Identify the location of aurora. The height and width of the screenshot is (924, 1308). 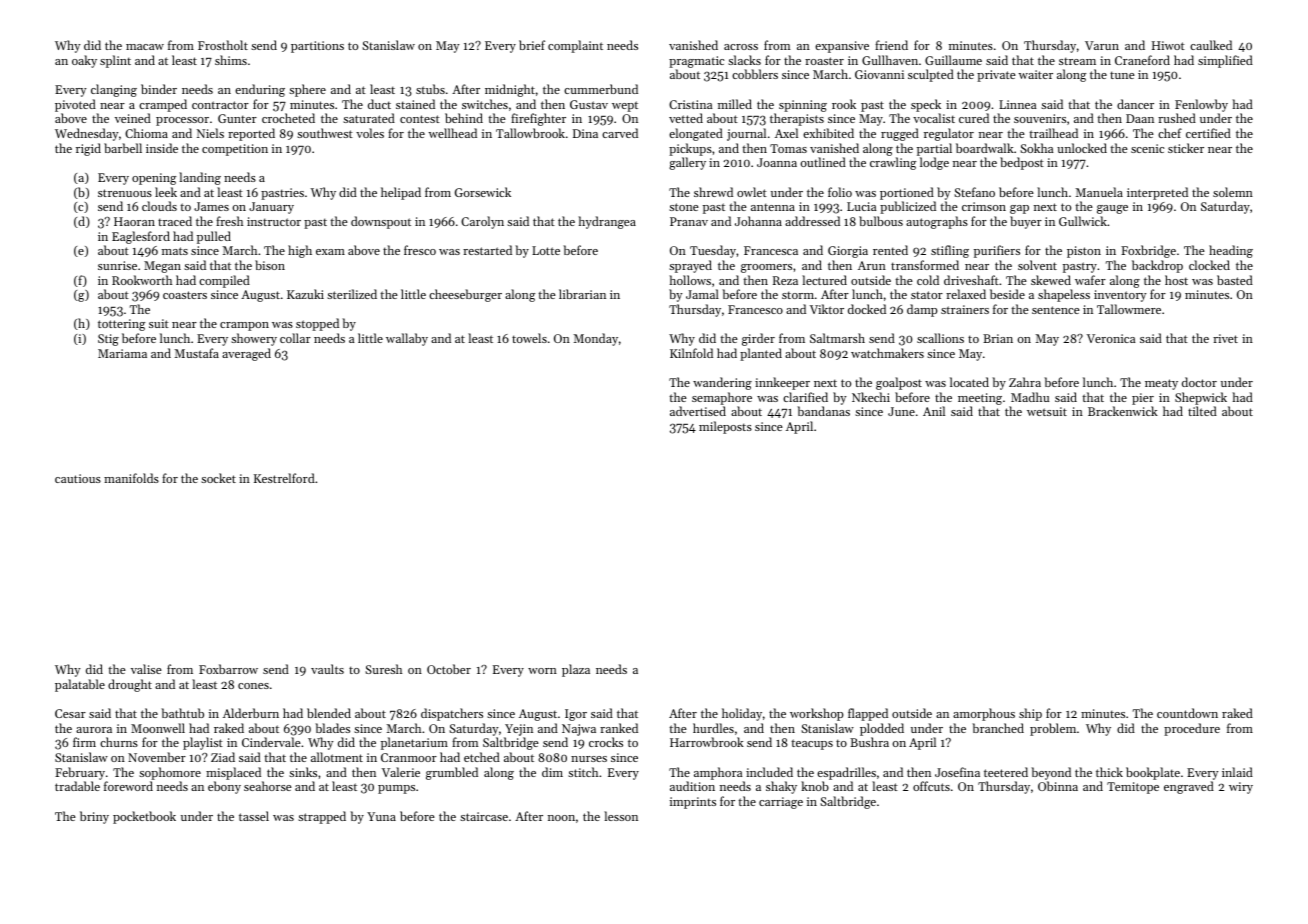
(94, 730).
